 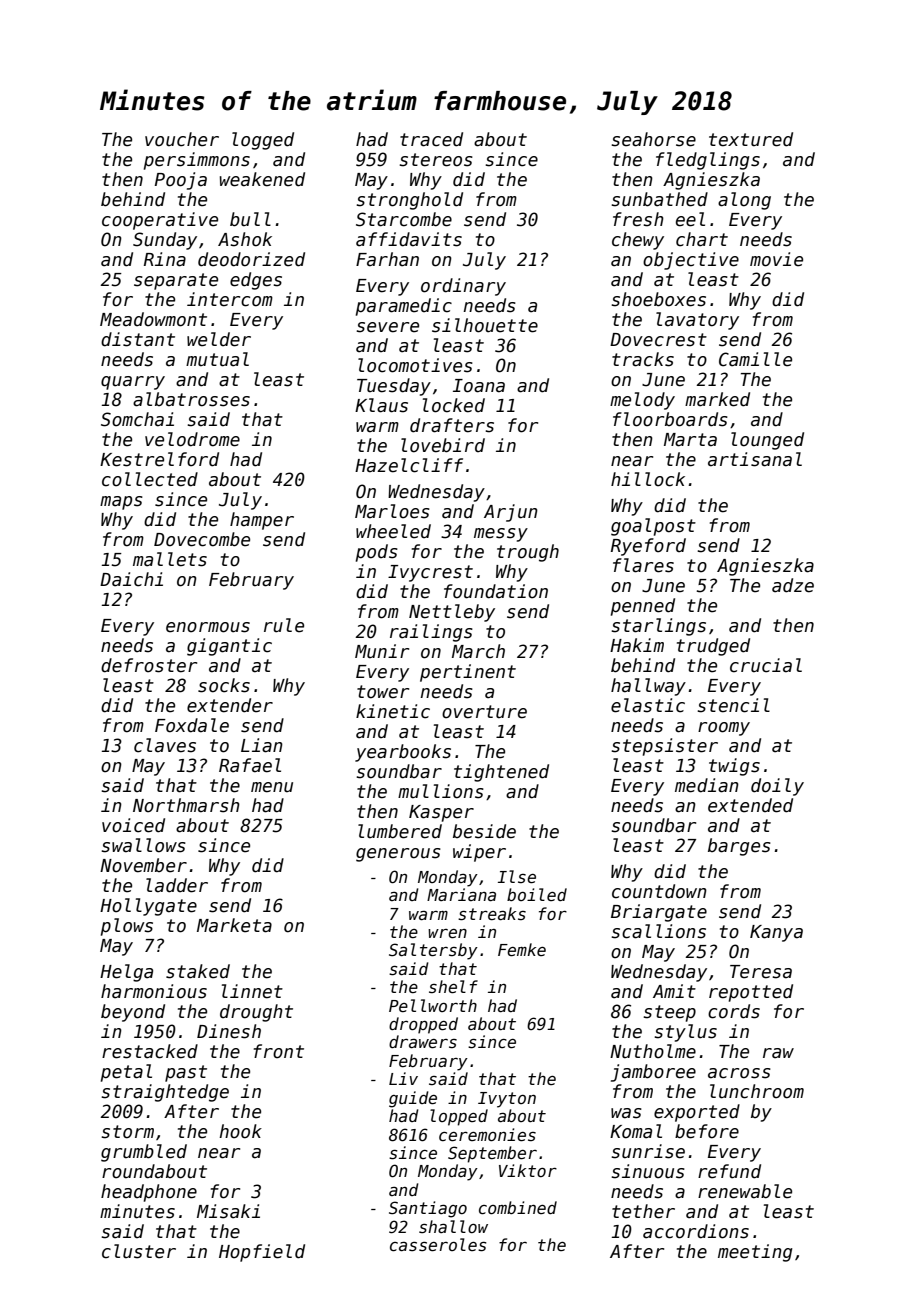 What do you see at coordinates (423, 1041) in the screenshot?
I see `drawers` at bounding box center [423, 1041].
